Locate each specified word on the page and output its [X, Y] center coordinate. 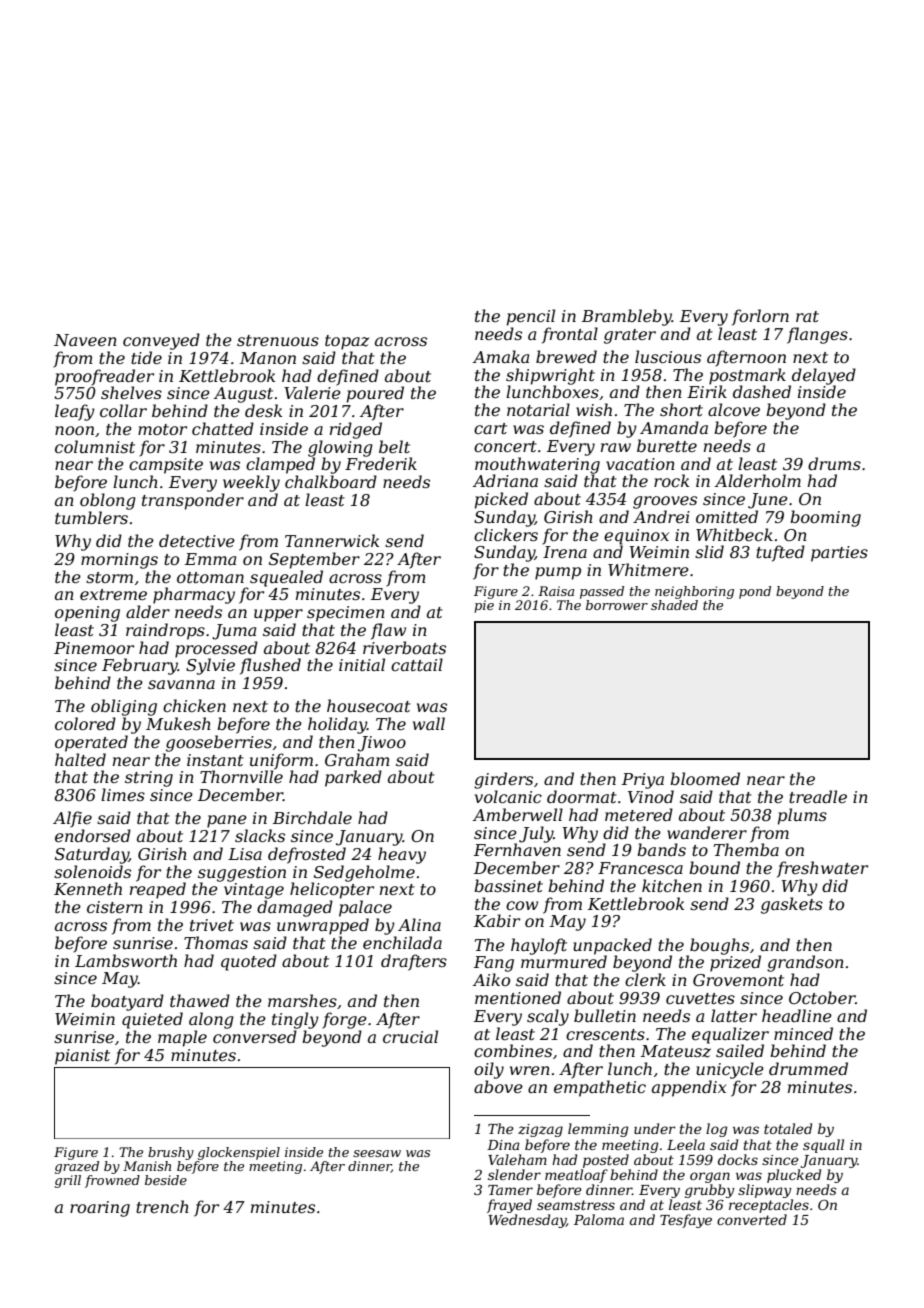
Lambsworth [126, 960]
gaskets [792, 905]
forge [344, 1020]
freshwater [822, 869]
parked [353, 778]
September [314, 560]
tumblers [91, 517]
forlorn [760, 317]
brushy [171, 1153]
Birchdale [312, 817]
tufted [780, 553]
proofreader [104, 377]
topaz [347, 342]
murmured [564, 961]
